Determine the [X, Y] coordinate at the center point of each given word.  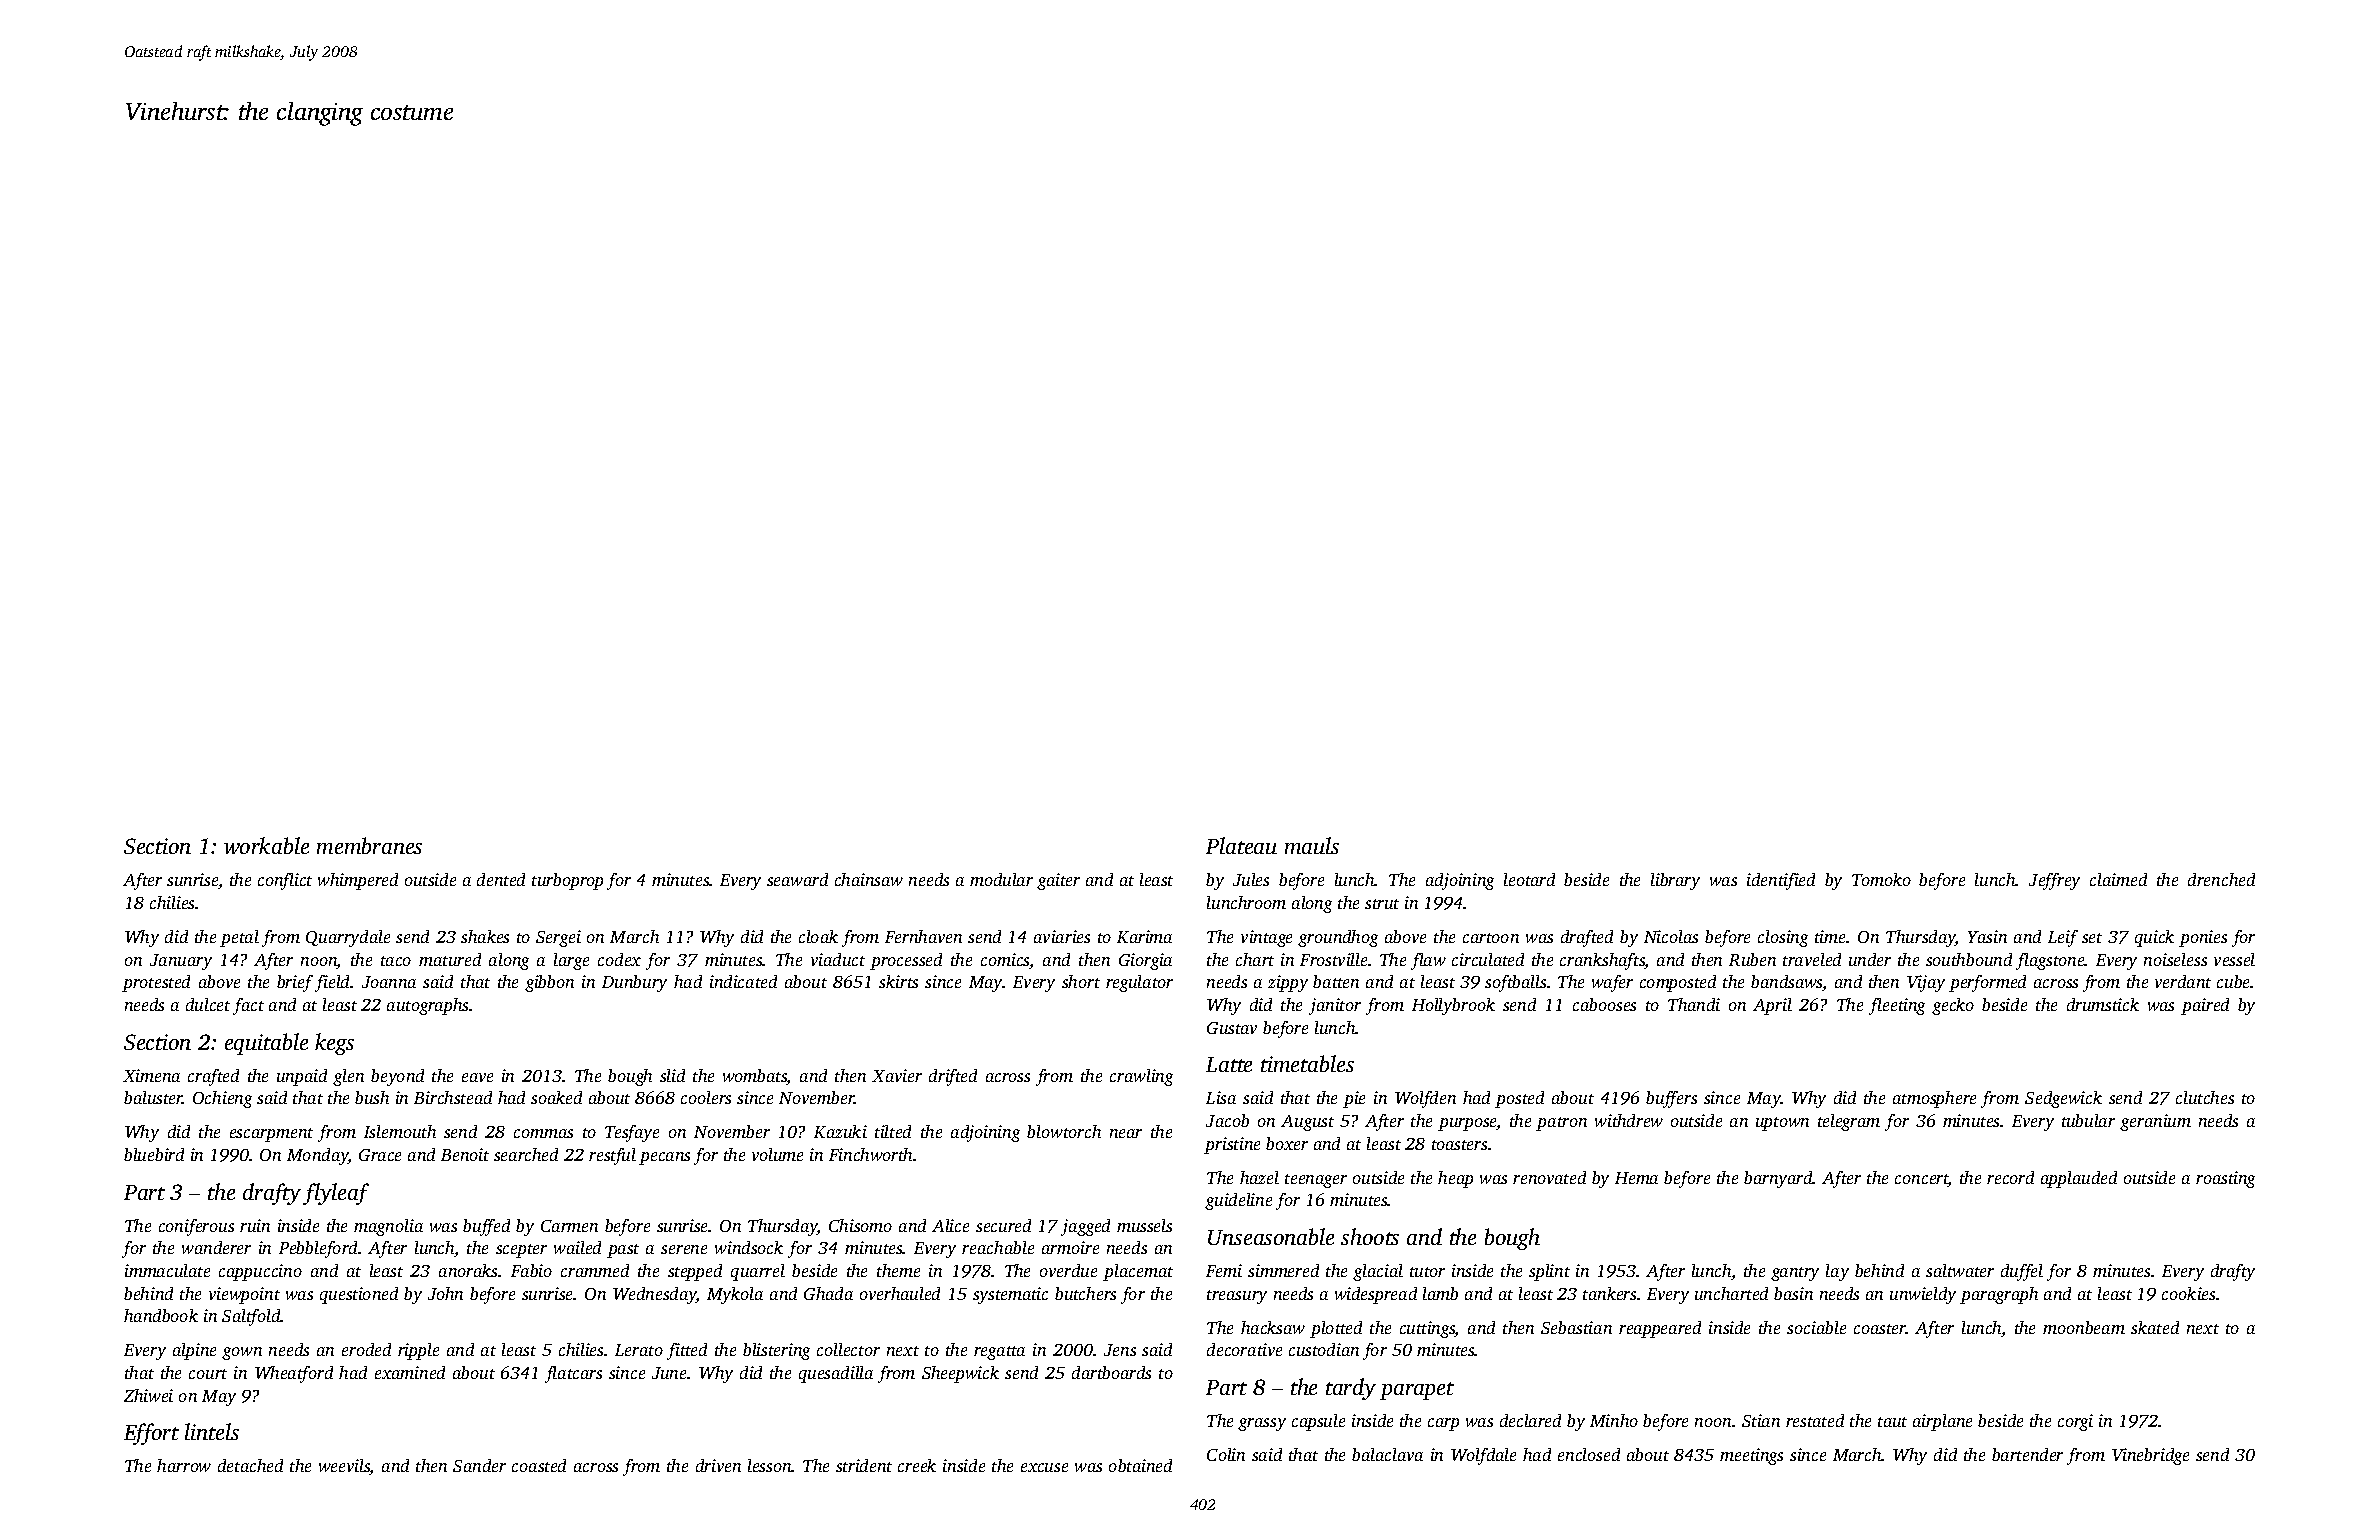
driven [718, 1465]
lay [1837, 1272]
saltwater [1960, 1270]
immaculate [167, 1270]
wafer [1612, 983]
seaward [797, 879]
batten [1336, 981]
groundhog [1338, 938]
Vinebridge [2150, 1456]
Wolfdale [1483, 1456]
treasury [1237, 1297]
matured [450, 959]
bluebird [154, 1154]
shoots [1370, 1236]
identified [1781, 881]
